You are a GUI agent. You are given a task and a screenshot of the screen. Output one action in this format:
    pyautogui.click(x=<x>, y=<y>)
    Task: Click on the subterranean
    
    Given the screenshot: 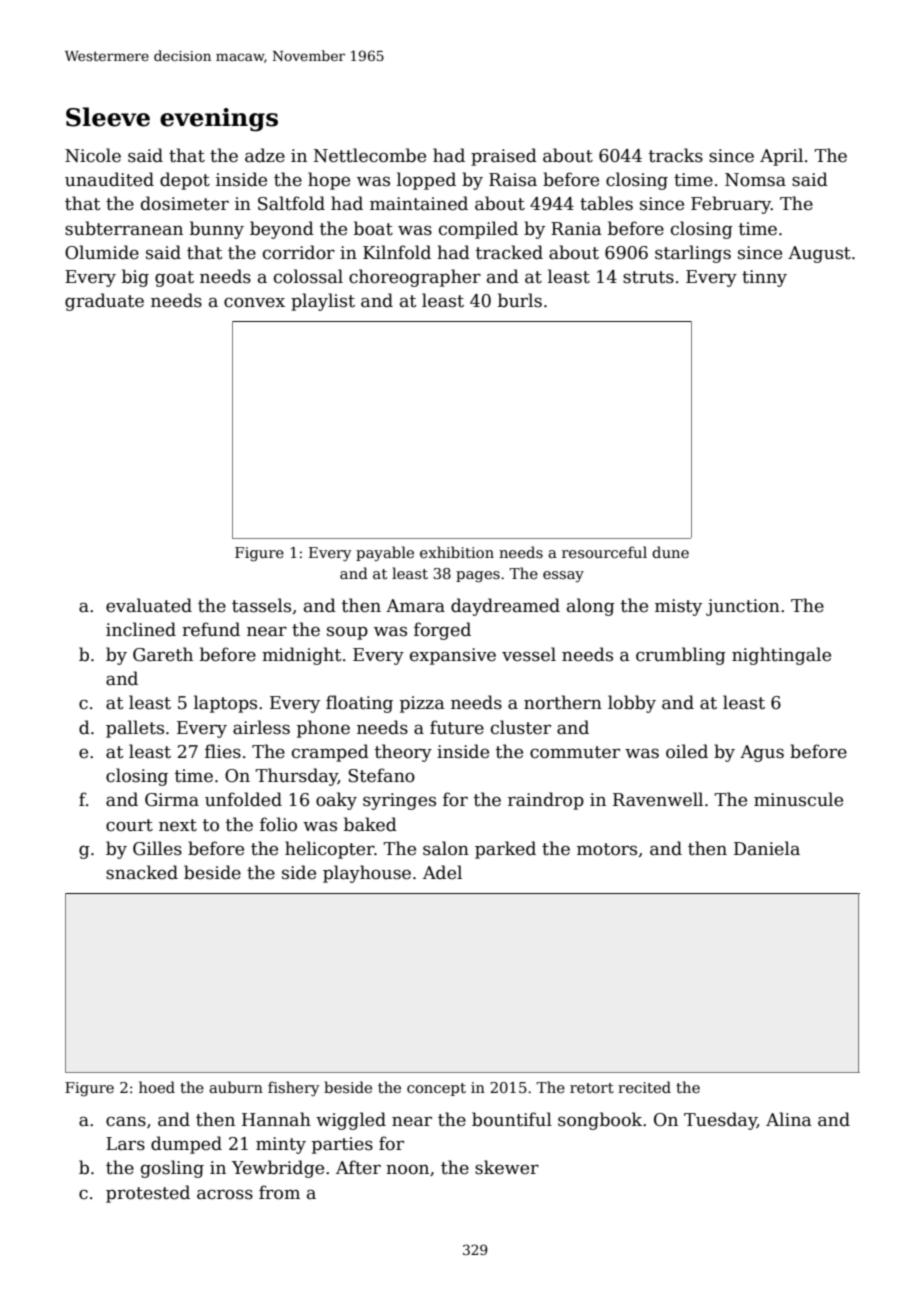 What is the action you would take?
    pyautogui.click(x=124, y=228)
